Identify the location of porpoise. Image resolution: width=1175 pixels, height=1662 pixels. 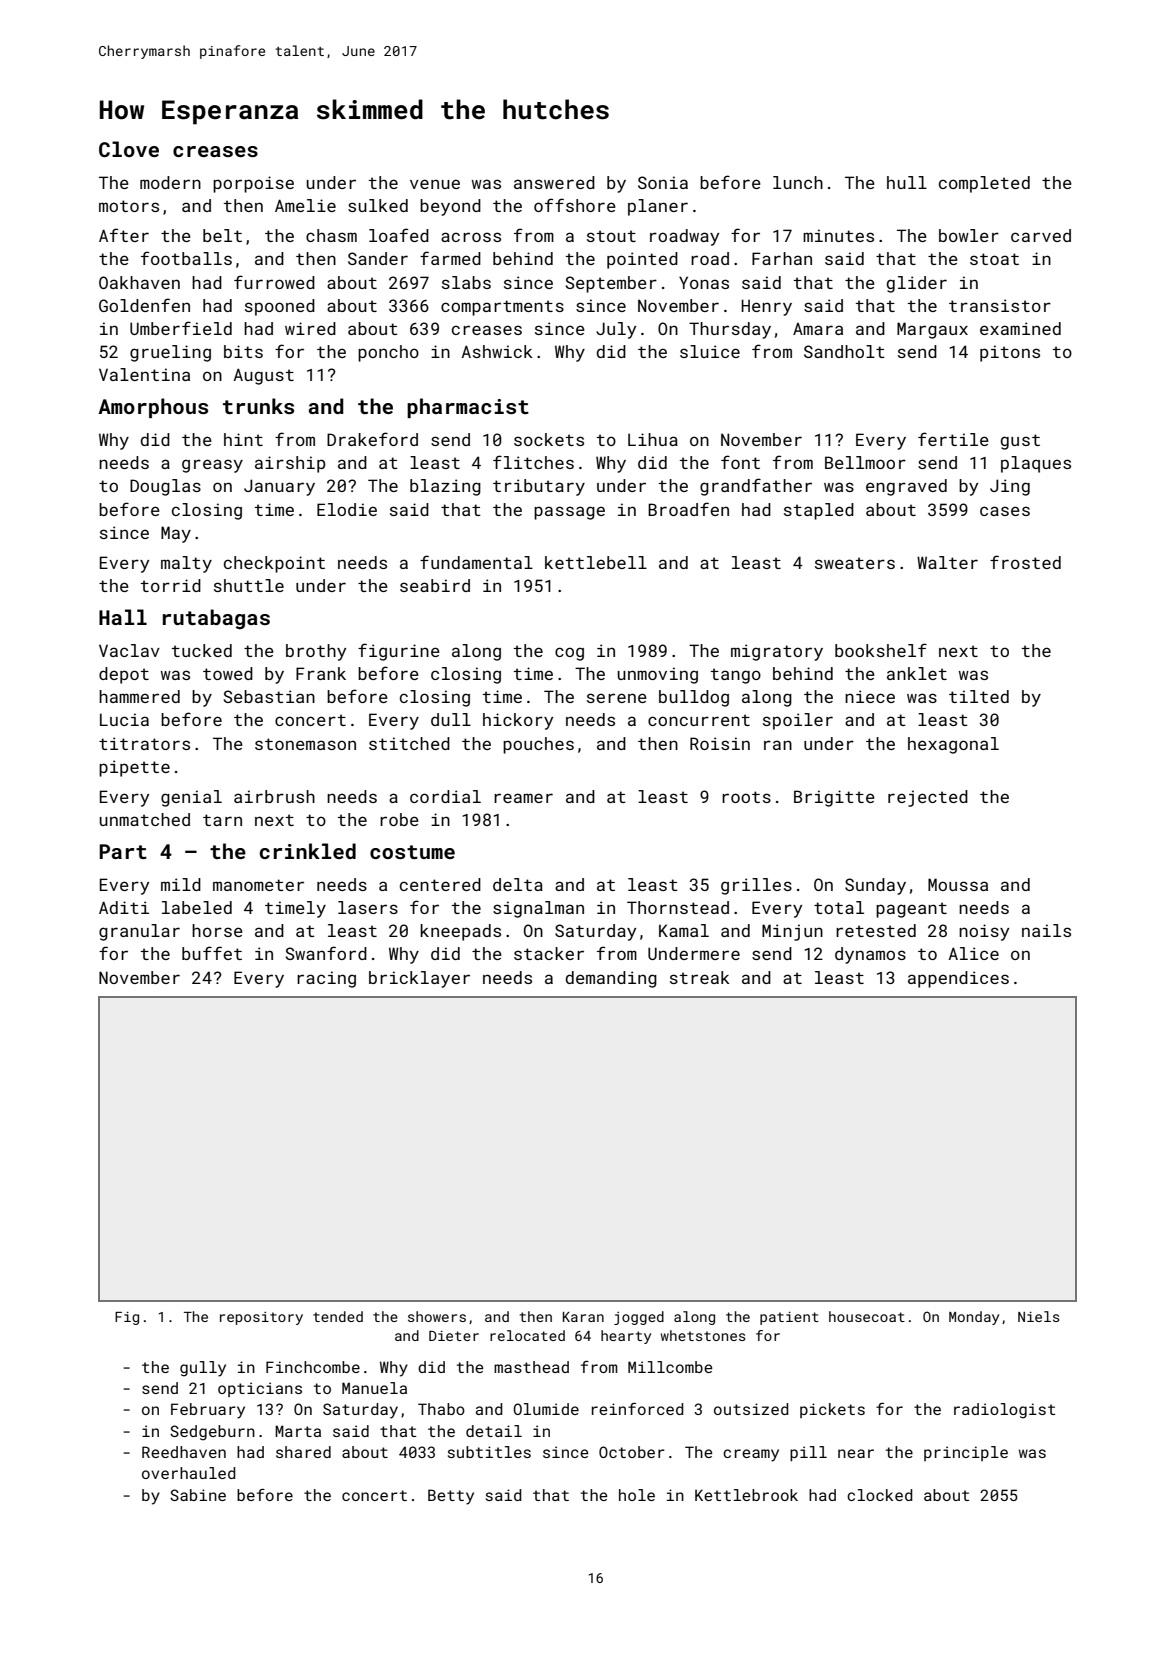
(253, 184).
